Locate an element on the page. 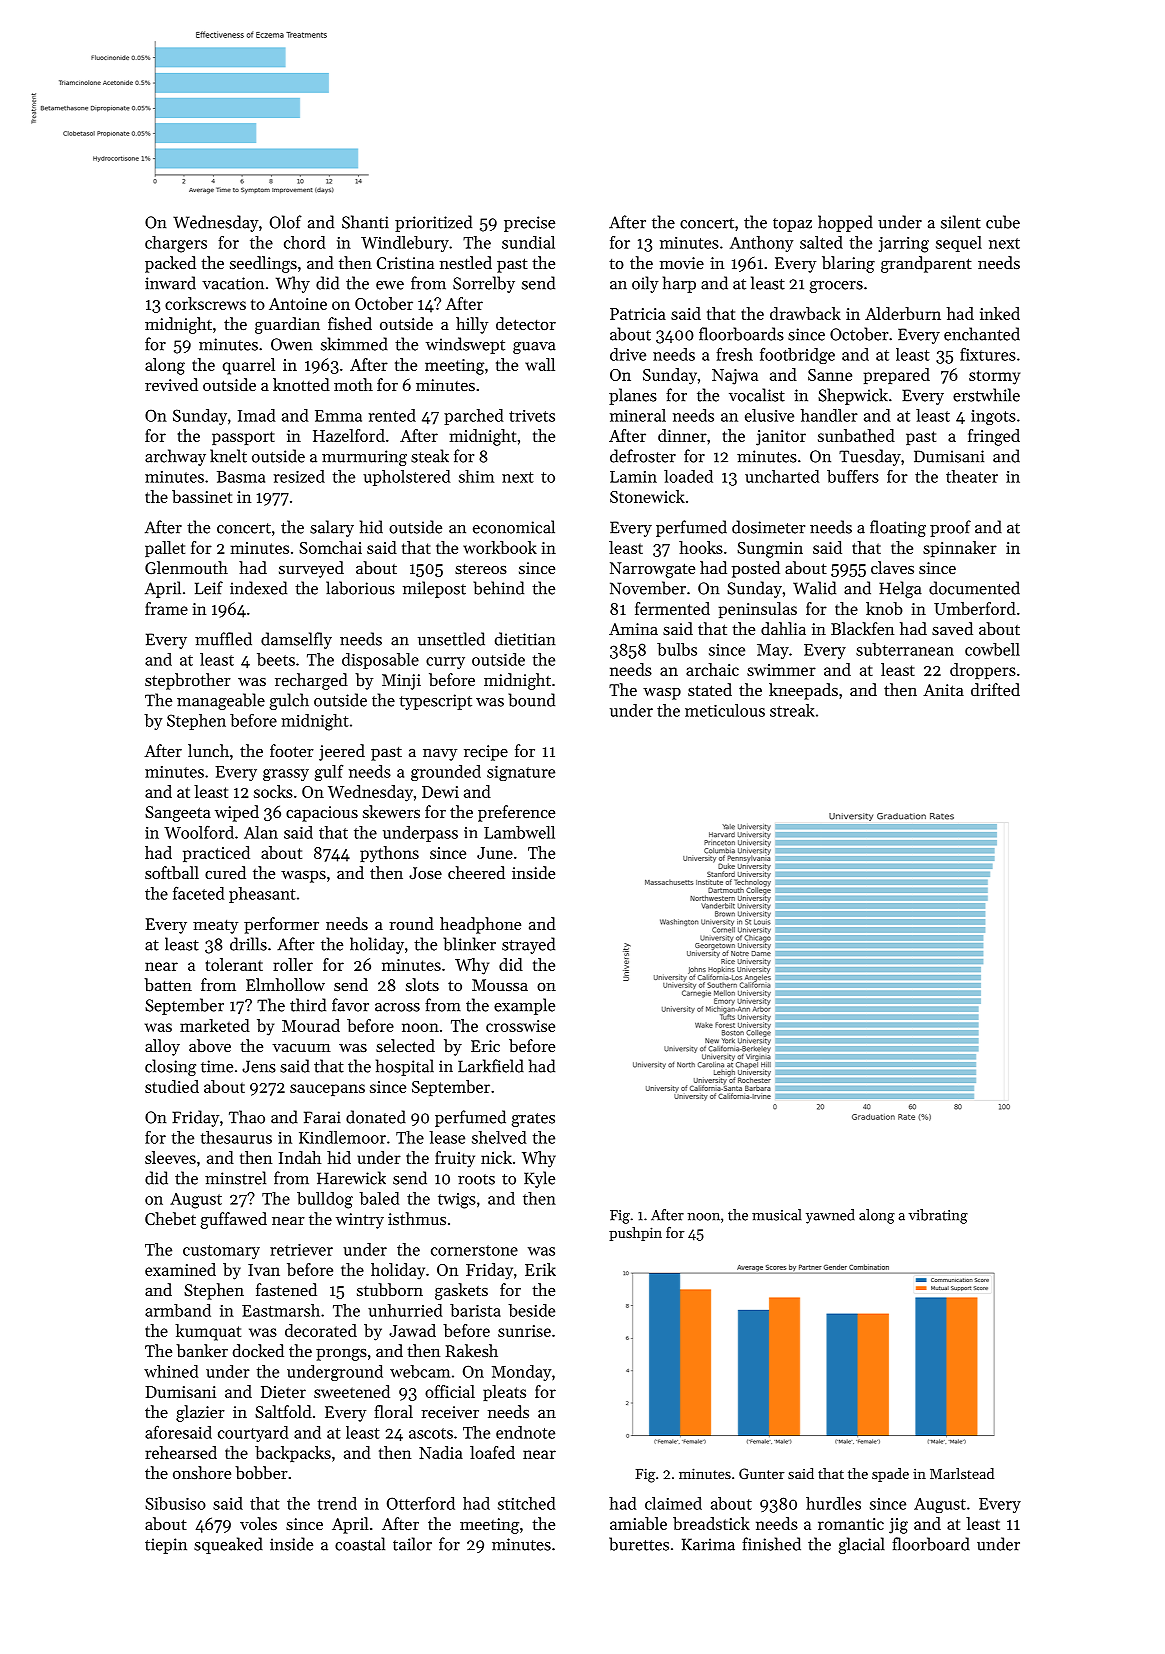 The height and width of the image is (1654, 1165). murmuring is located at coordinates (364, 458).
